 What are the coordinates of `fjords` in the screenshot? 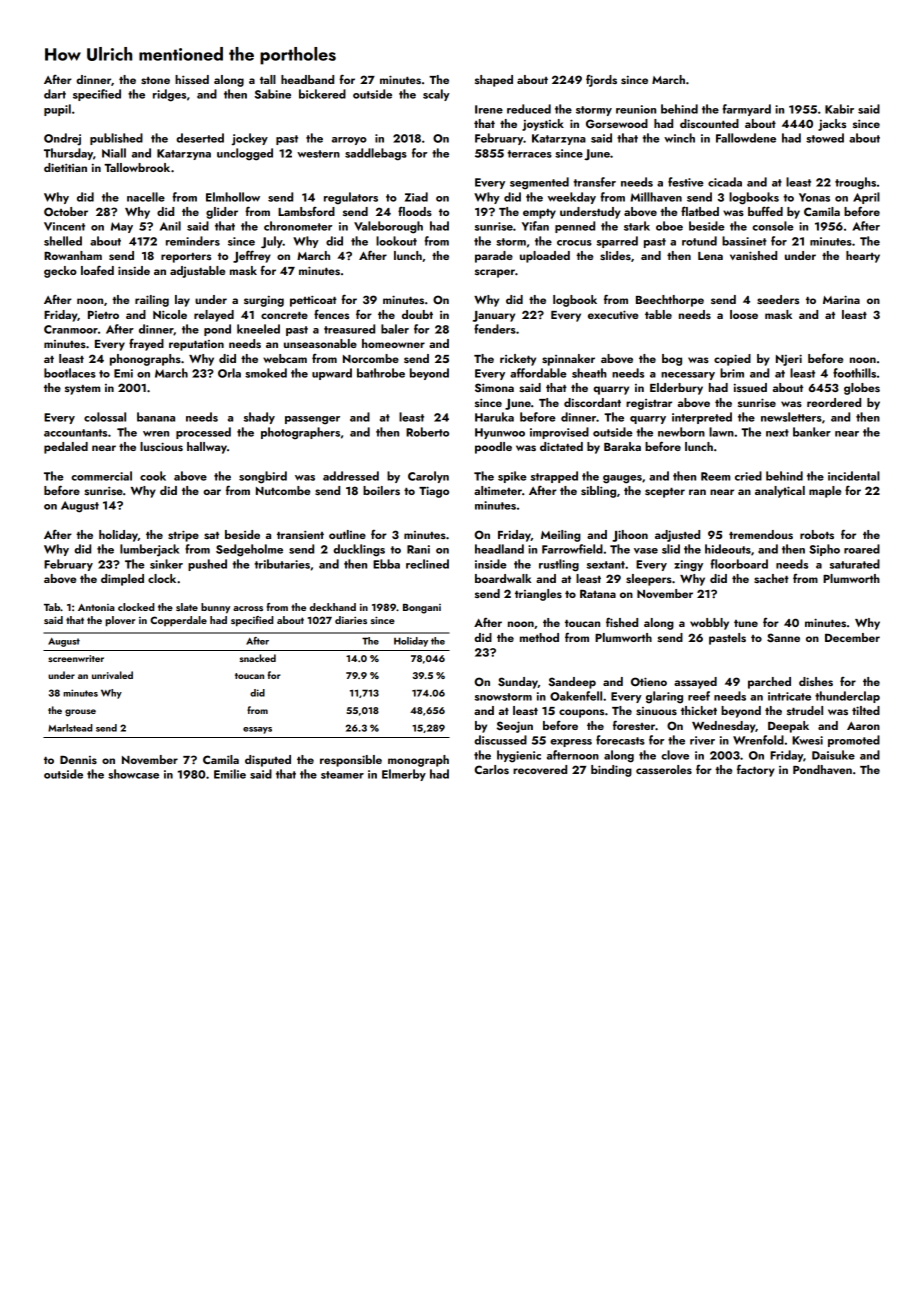 It's located at (601, 81).
